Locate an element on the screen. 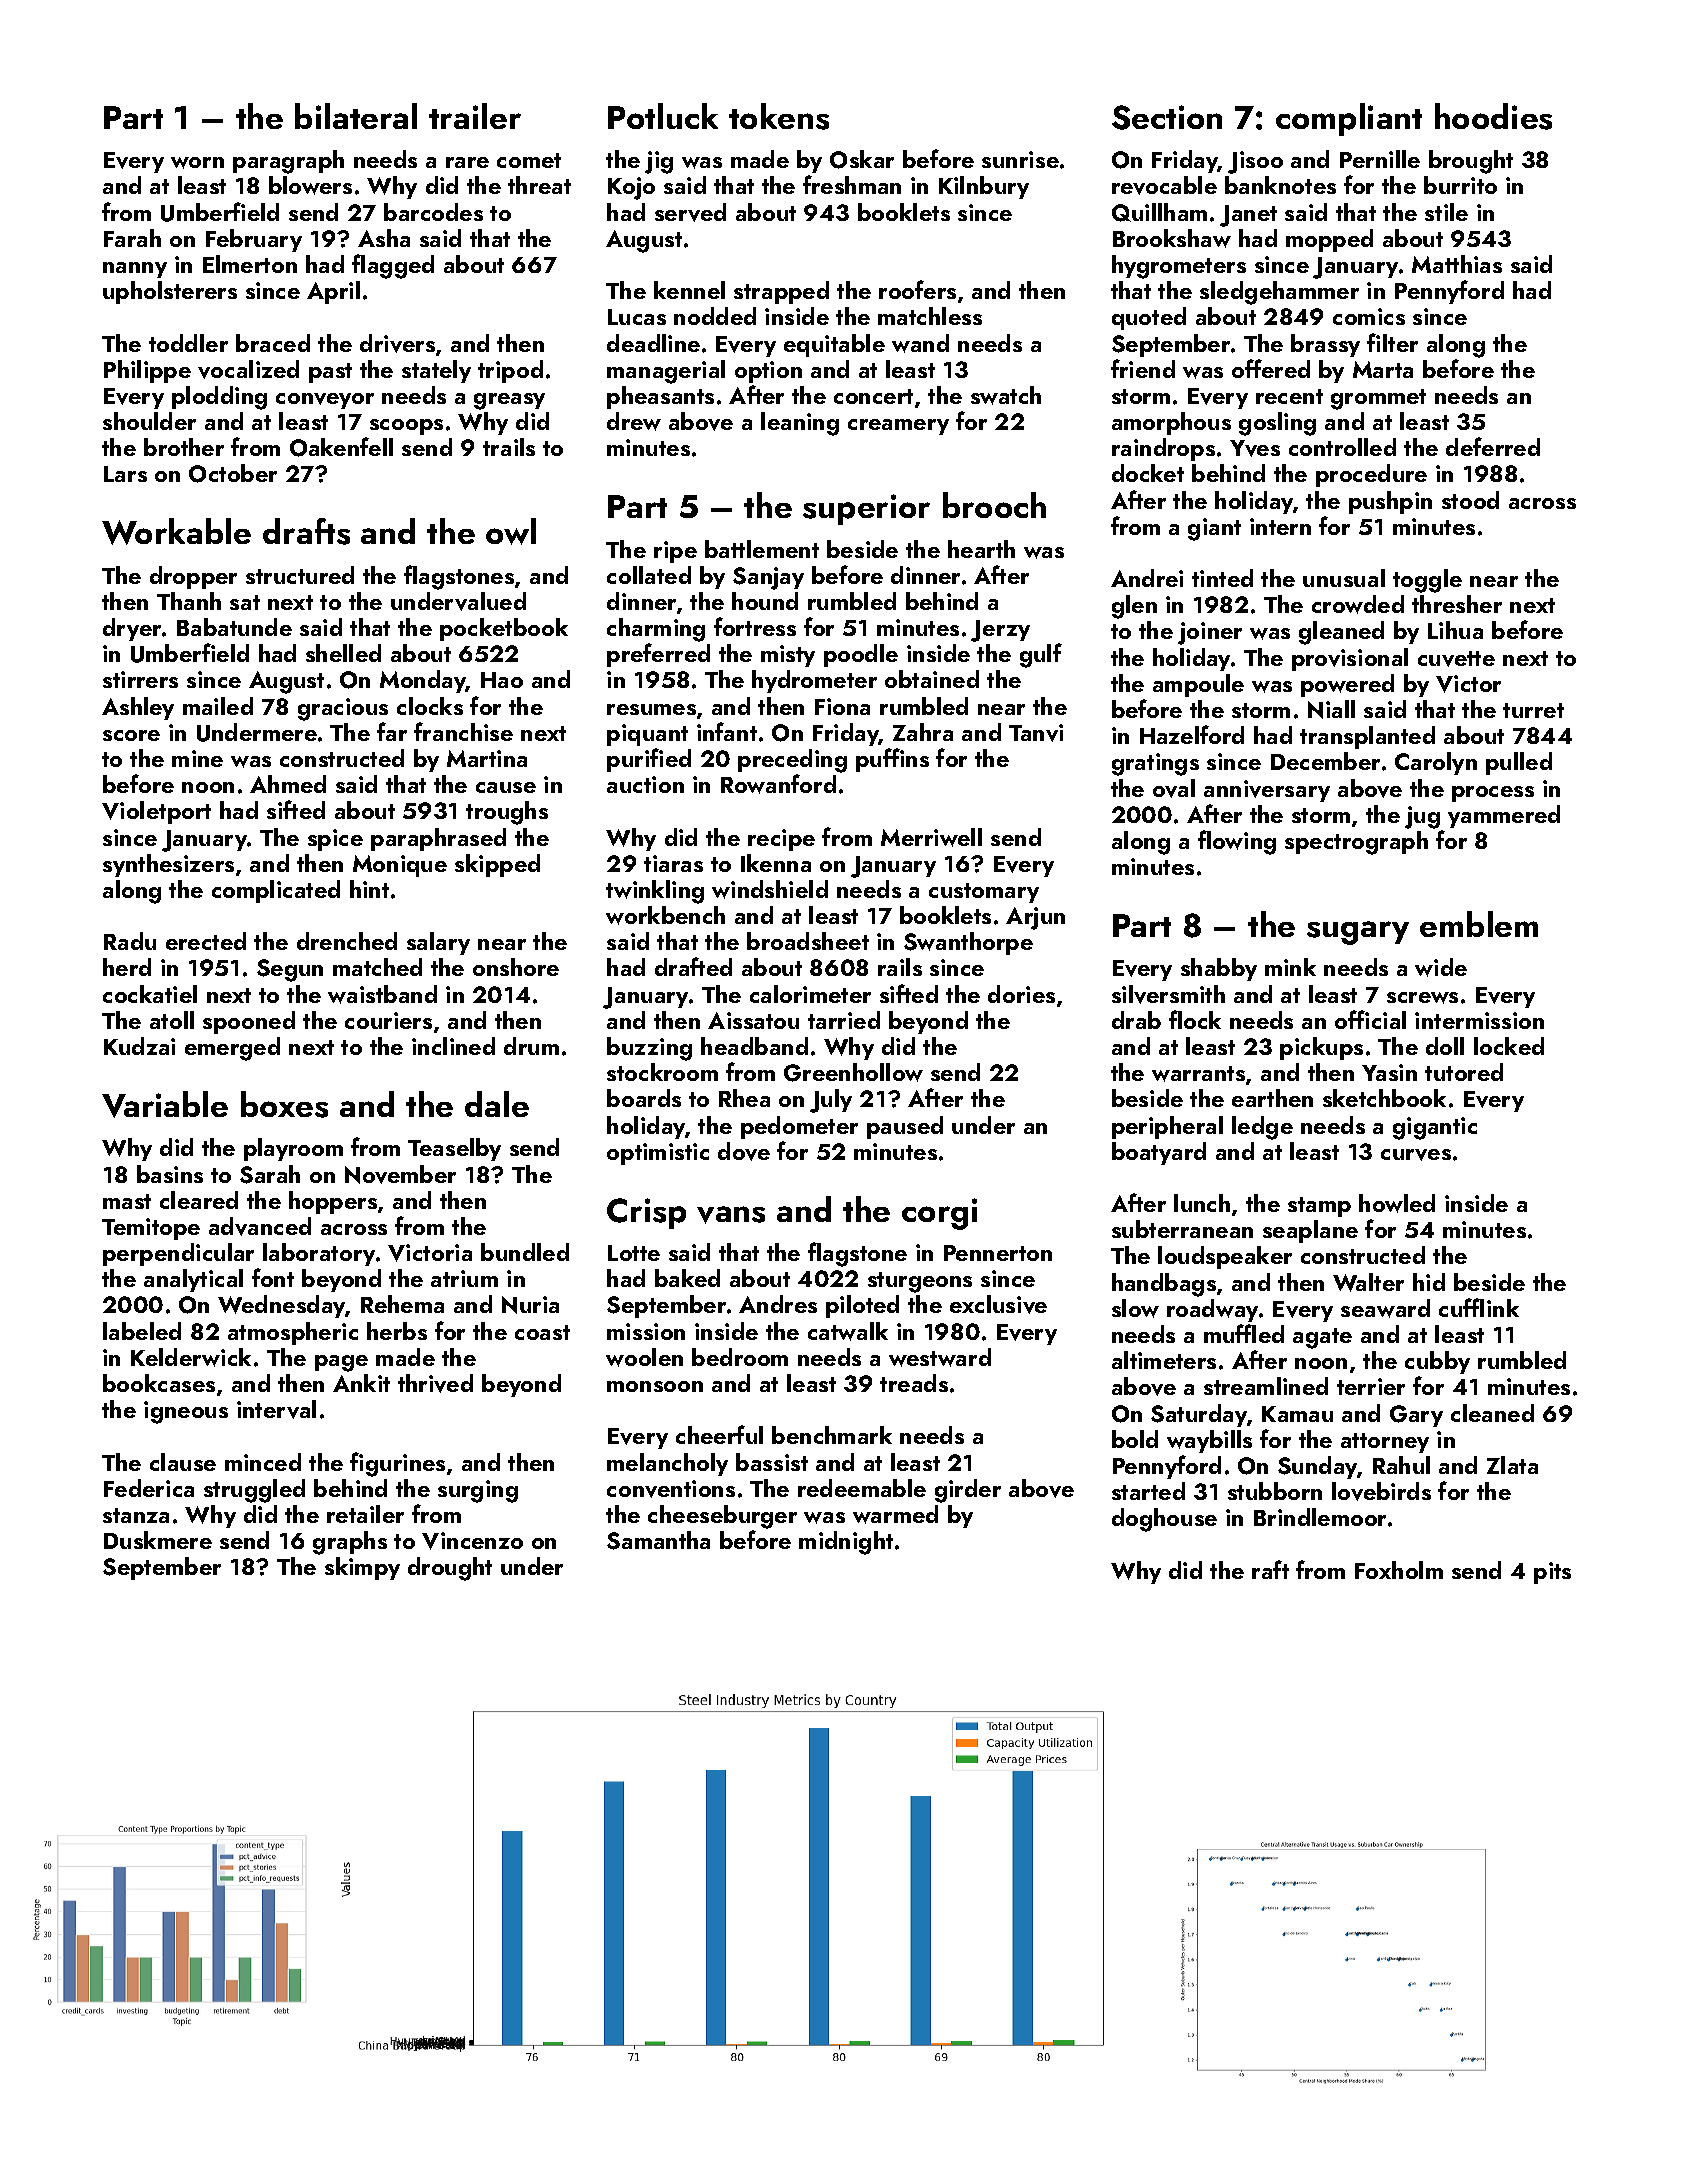 This screenshot has height=2178, width=1683. twinkling is located at coordinates (655, 892).
